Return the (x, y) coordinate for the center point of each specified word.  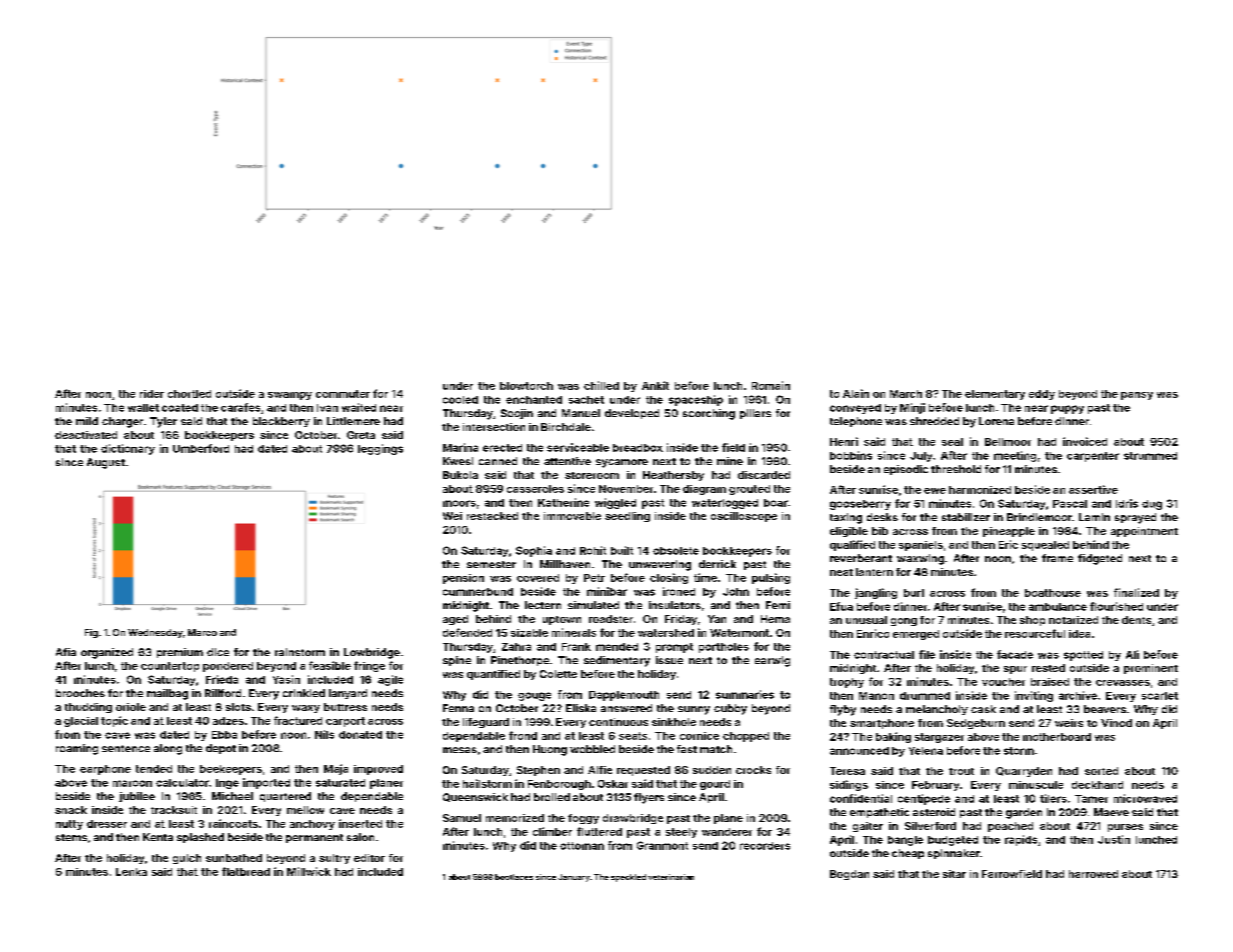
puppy (1067, 409)
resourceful (1035, 633)
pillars (755, 414)
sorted (1101, 771)
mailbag (167, 694)
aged (455, 620)
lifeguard (486, 723)
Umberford (201, 448)
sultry (334, 859)
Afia (66, 652)
